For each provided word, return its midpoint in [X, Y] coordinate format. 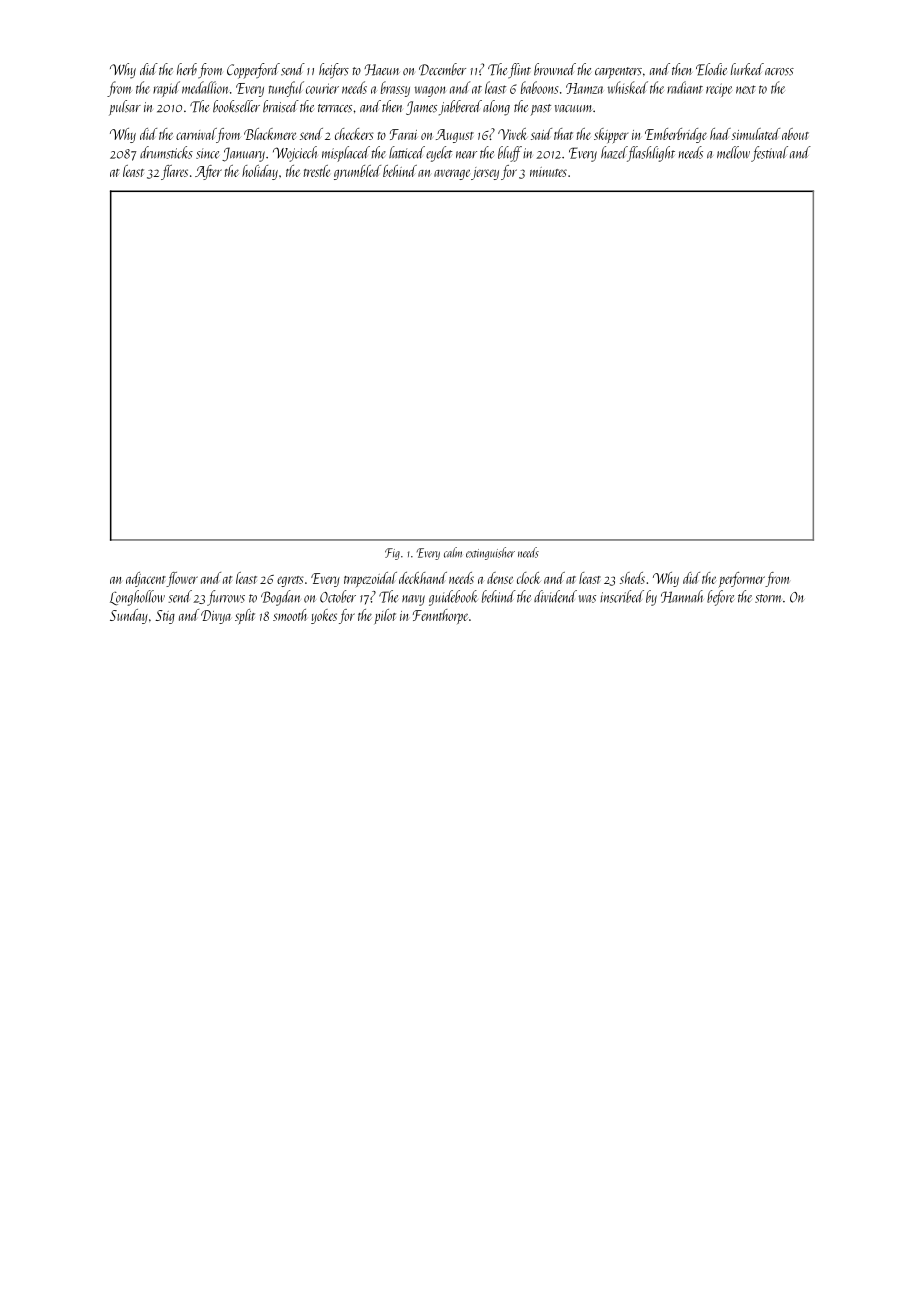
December [442, 69]
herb [187, 69]
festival [769, 154]
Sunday [129, 616]
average [452, 174]
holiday [260, 172]
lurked [747, 69]
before [720, 598]
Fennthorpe [440, 616]
